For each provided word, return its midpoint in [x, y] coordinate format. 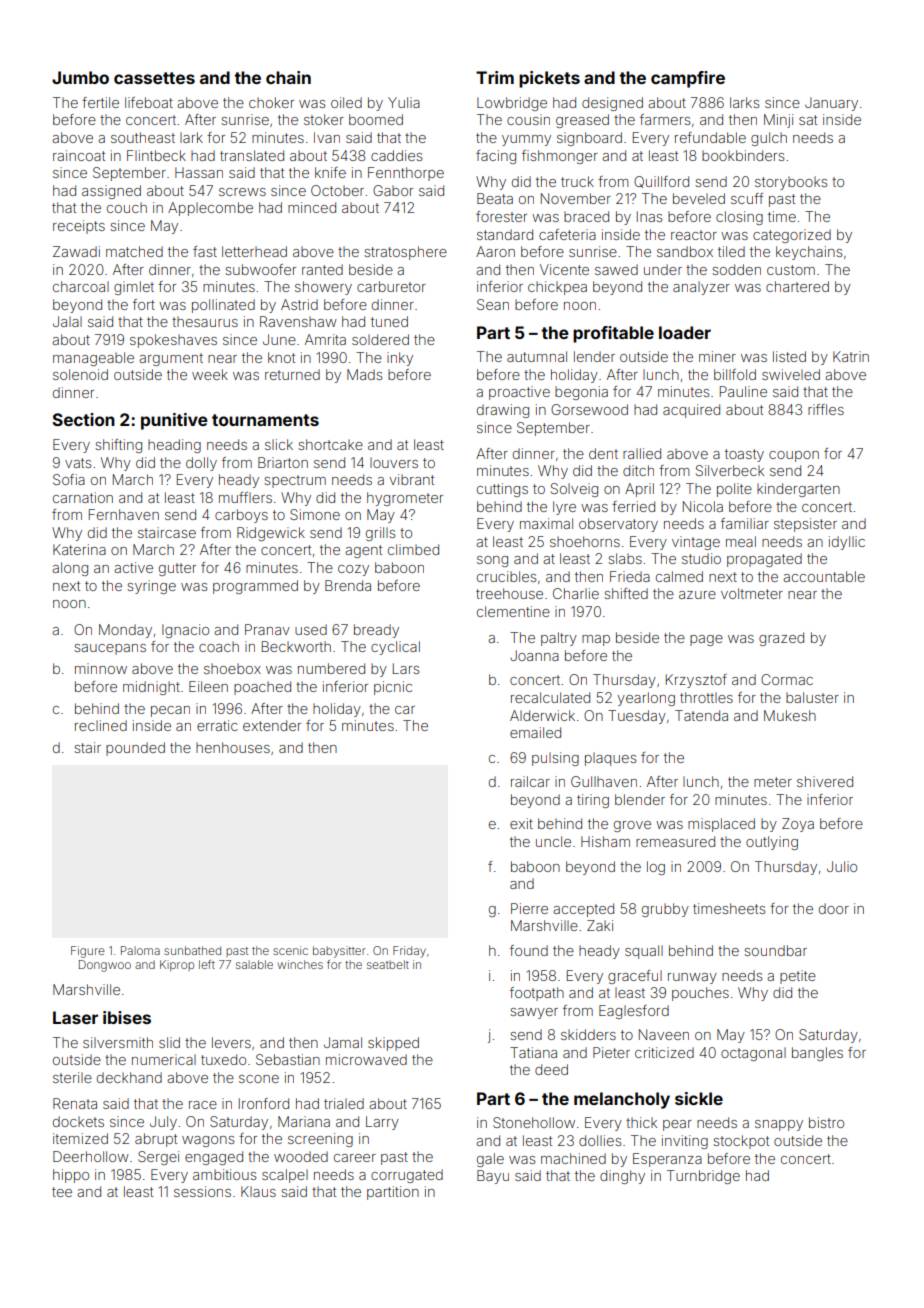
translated [252, 155]
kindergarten [798, 490]
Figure [88, 952]
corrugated [407, 1176]
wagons [208, 1141]
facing [496, 157]
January [831, 104]
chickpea [557, 288]
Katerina [79, 549]
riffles [826, 409]
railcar [530, 781]
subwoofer [260, 269]
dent [603, 453]
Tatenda [701, 715]
